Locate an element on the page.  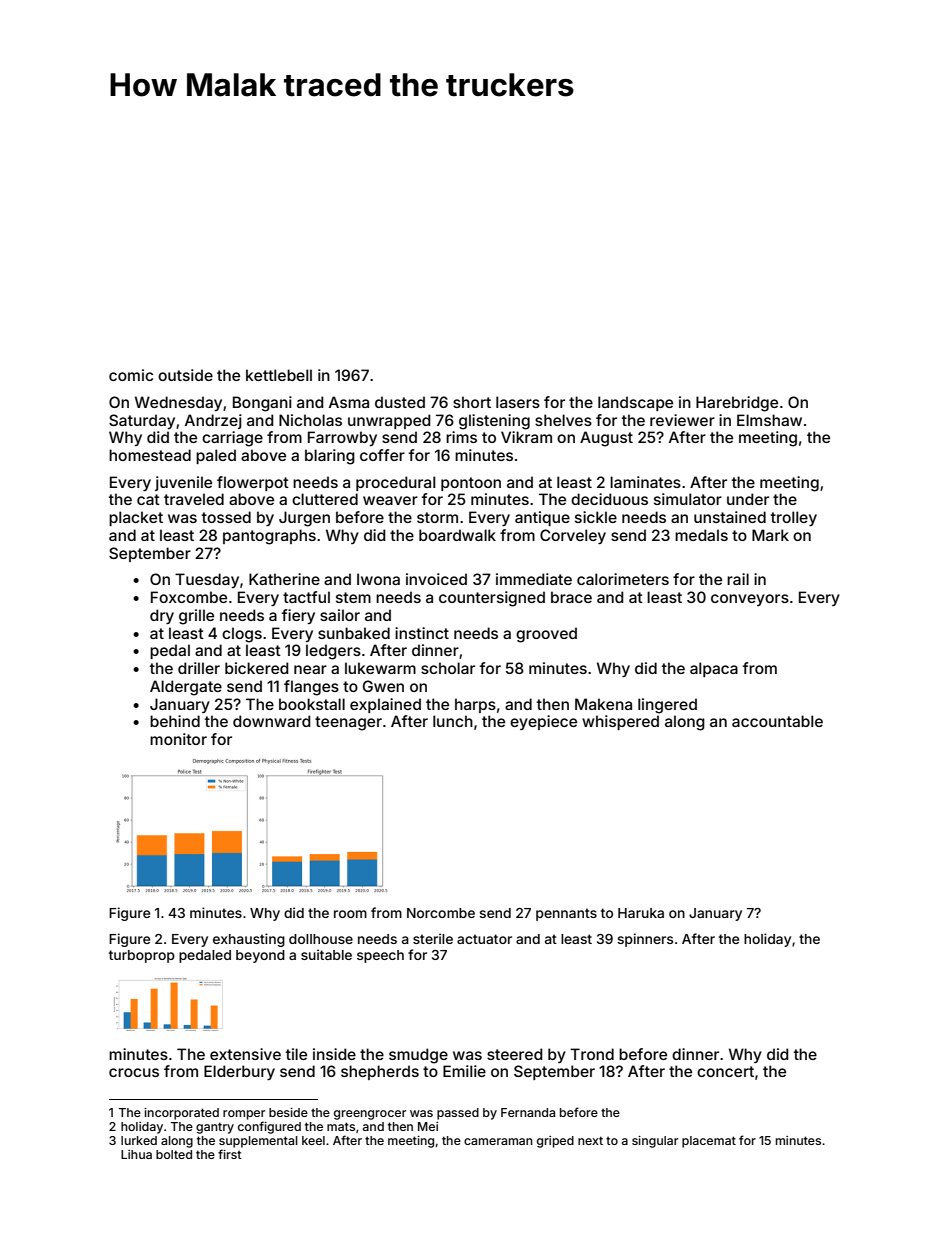
deciduous is located at coordinates (609, 499).
